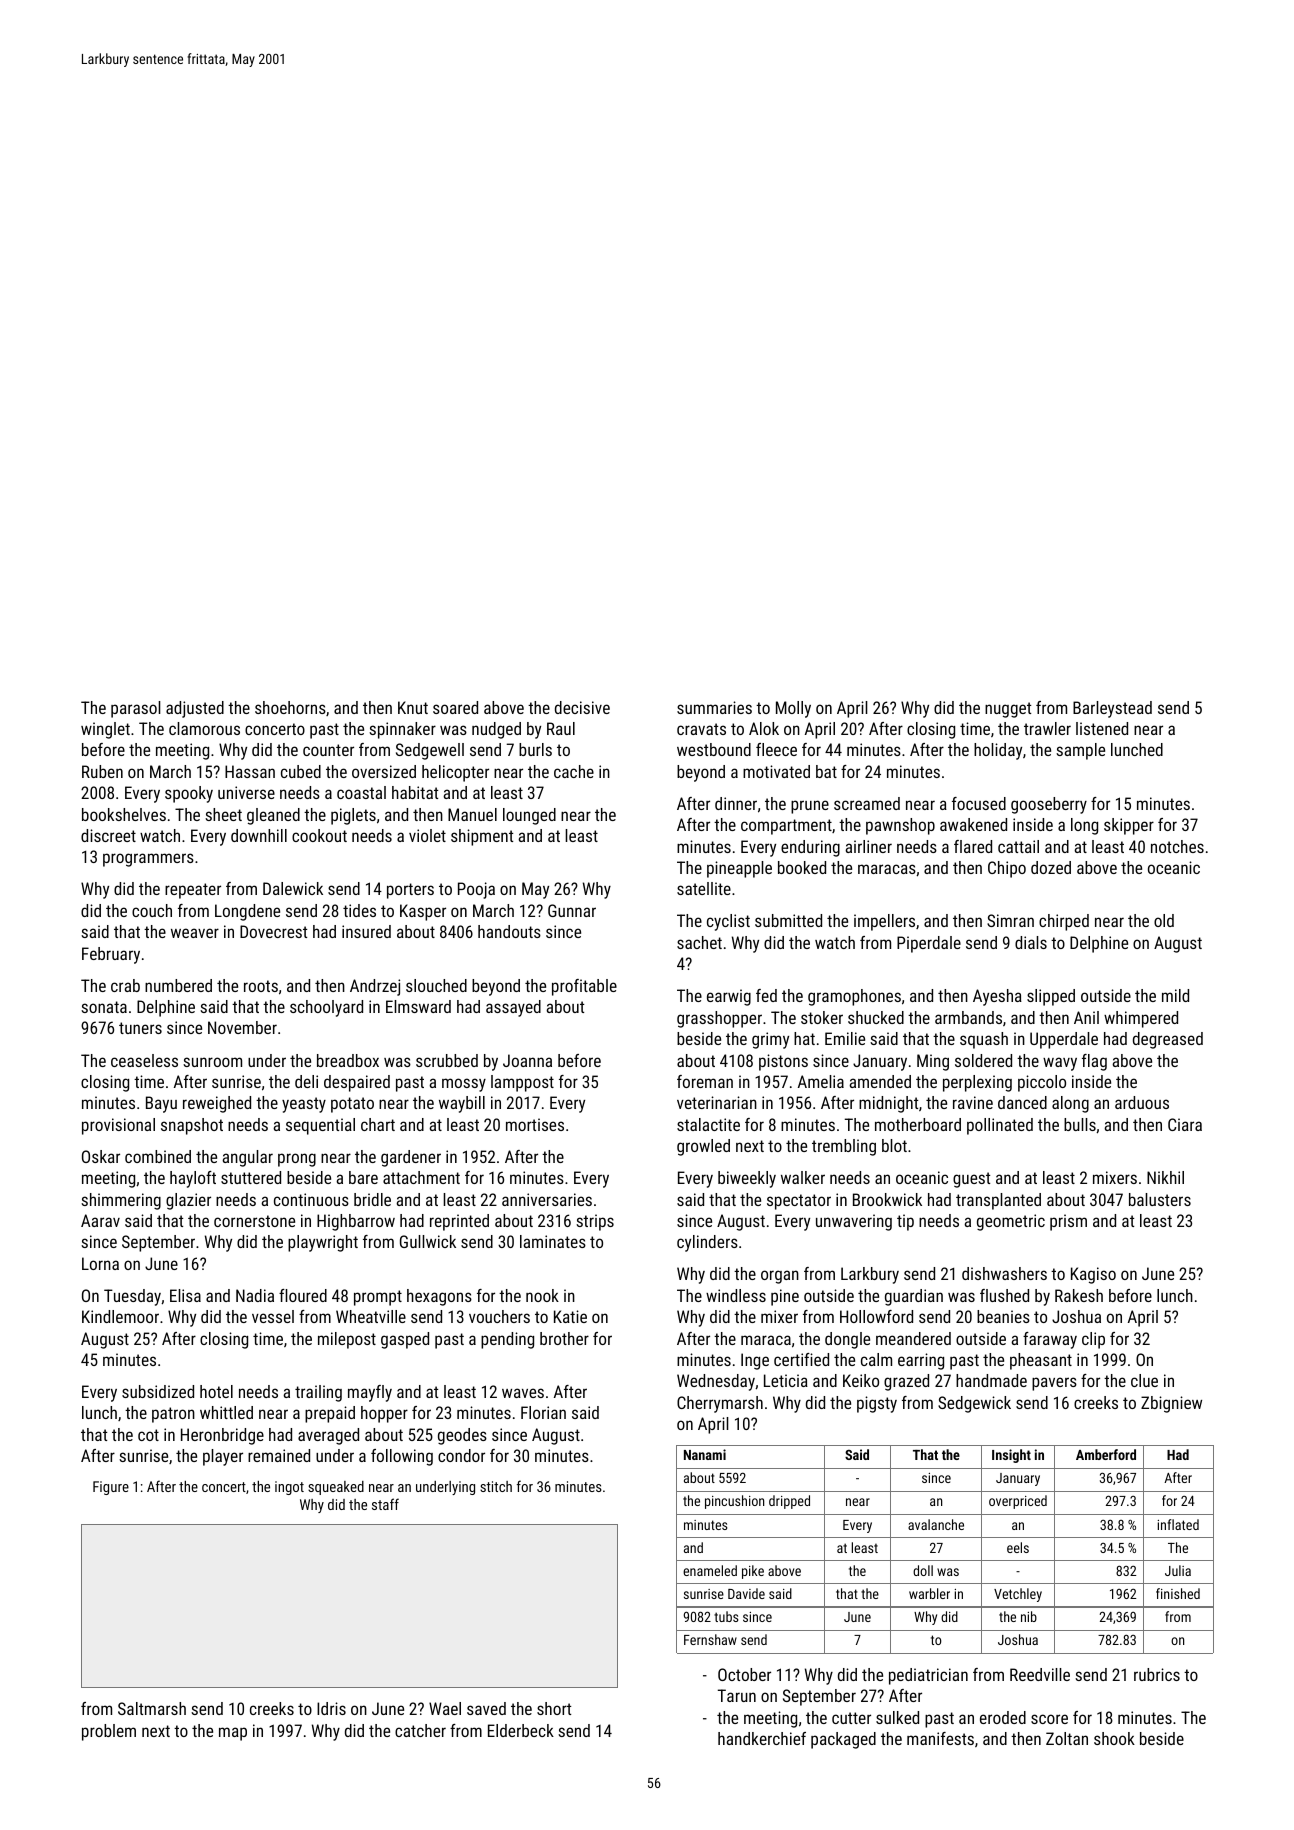 This screenshot has width=1294, height=1830. I want to click on Barleystead, so click(1112, 709).
